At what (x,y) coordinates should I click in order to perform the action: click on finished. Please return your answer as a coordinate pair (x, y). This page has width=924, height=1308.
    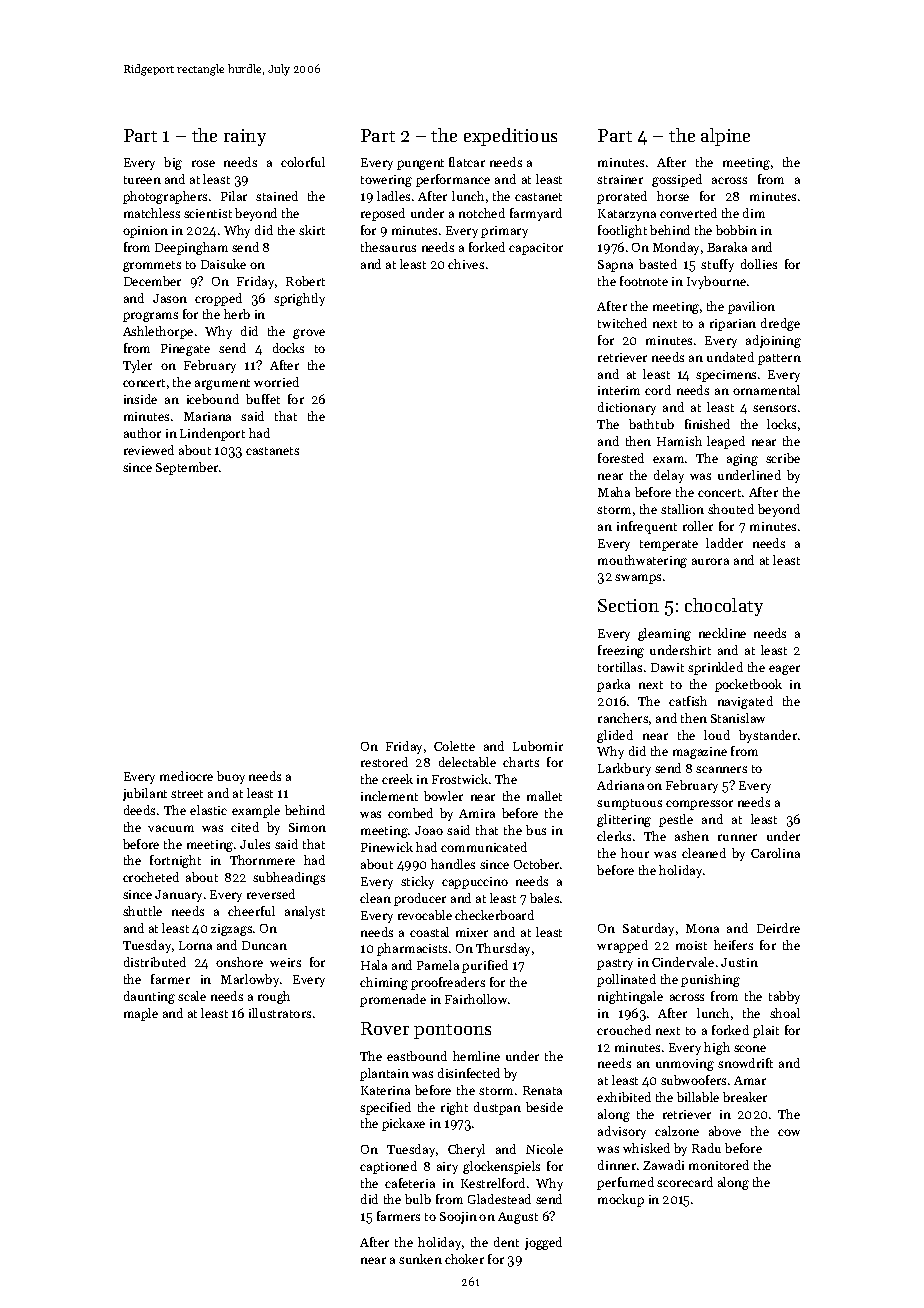
    Looking at the image, I should click on (707, 424).
